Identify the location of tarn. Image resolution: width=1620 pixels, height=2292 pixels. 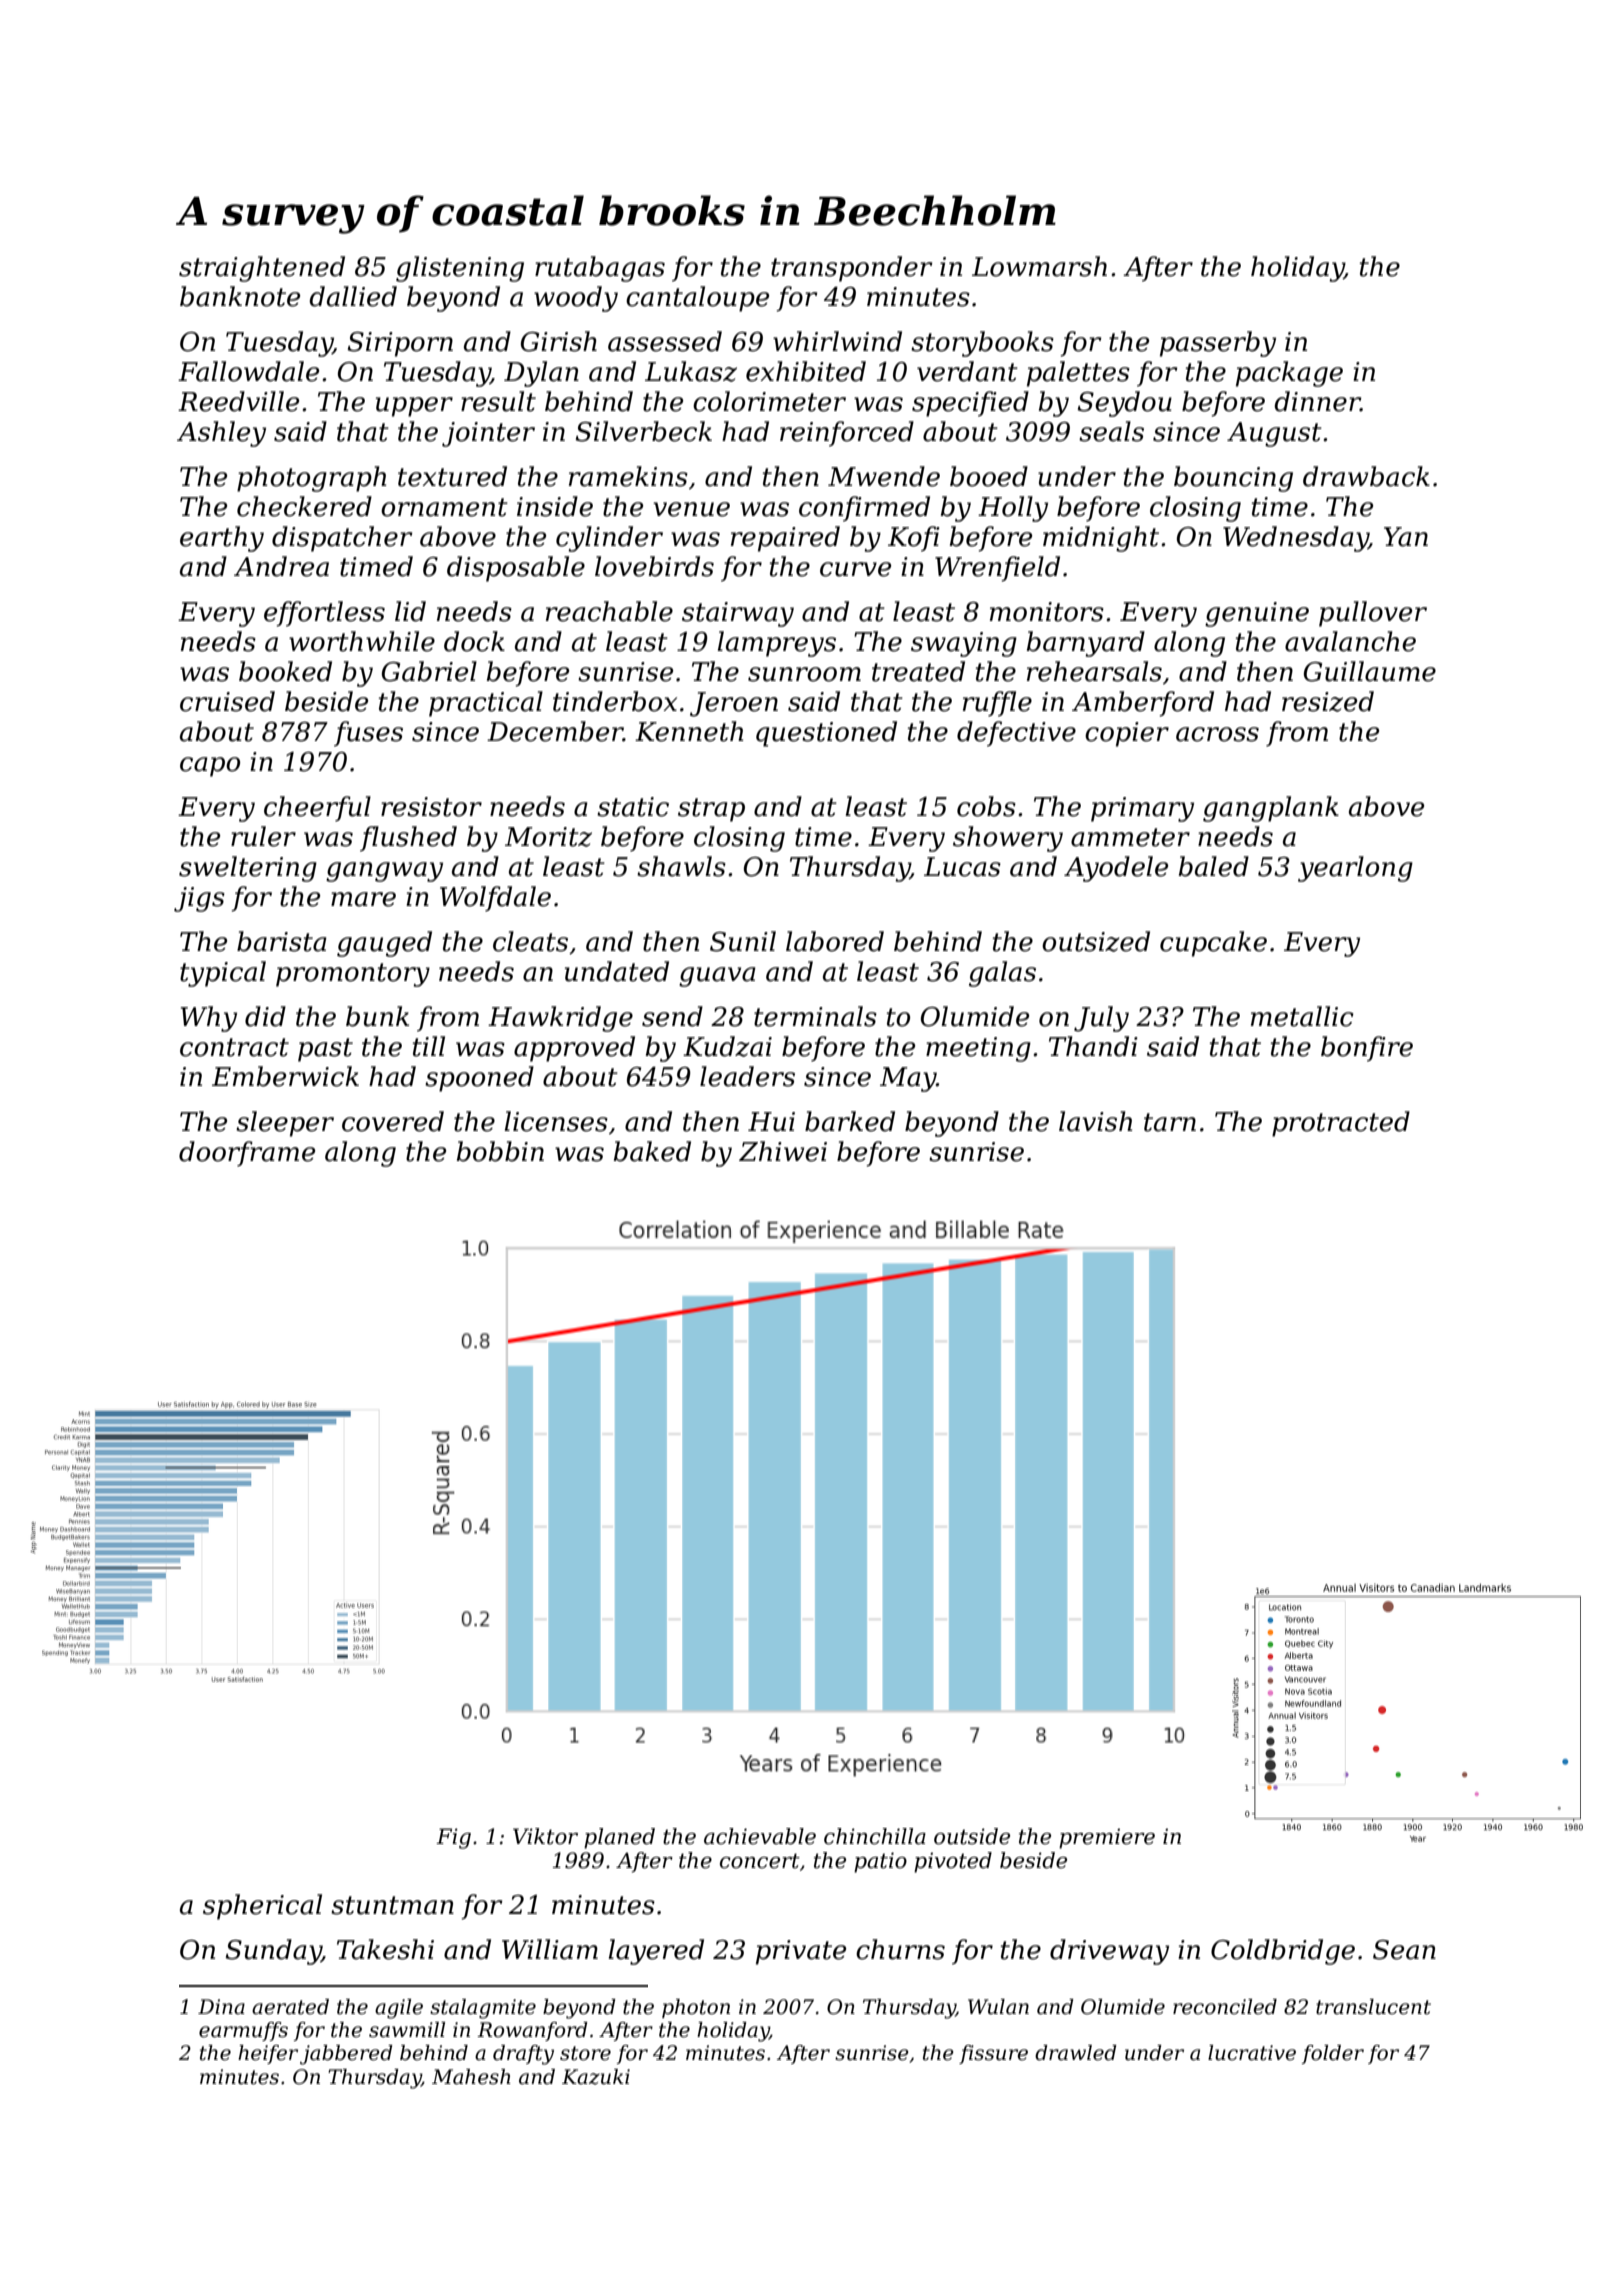
(1170, 1122).
